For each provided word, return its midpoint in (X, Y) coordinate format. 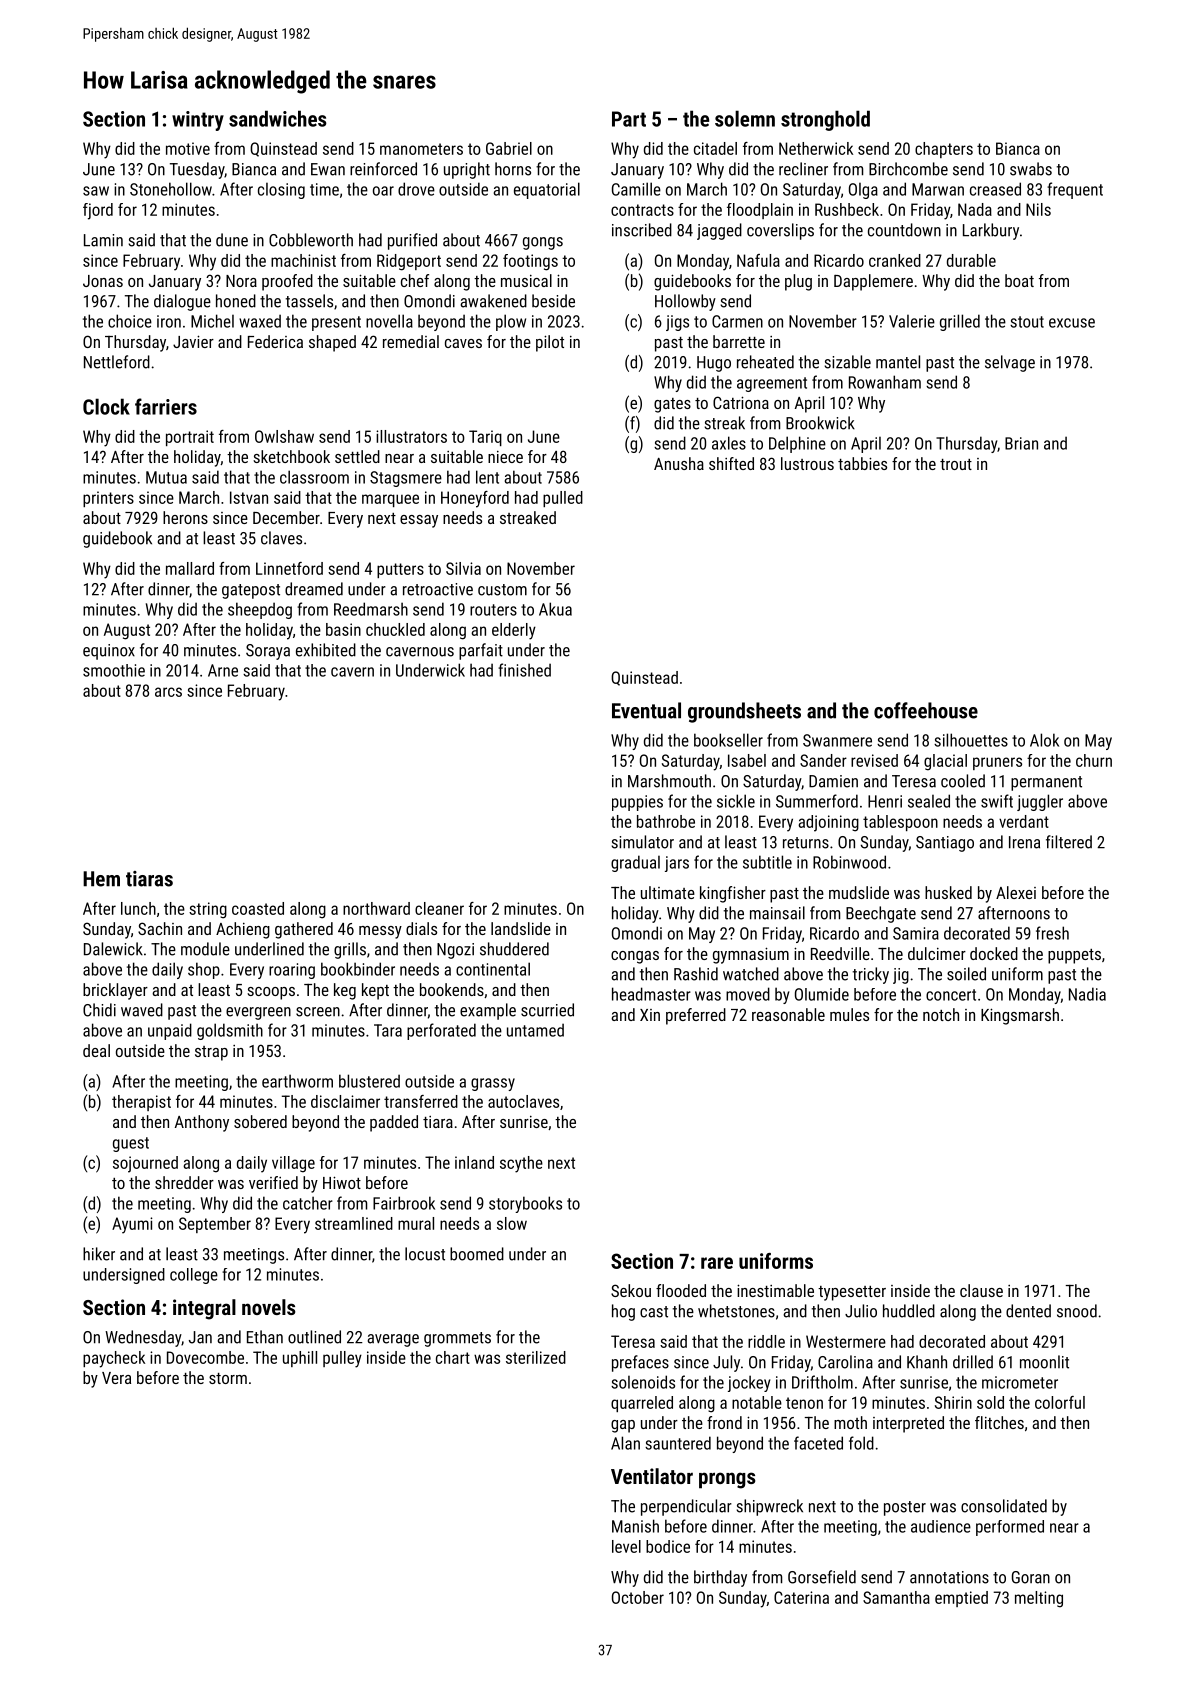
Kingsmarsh (1020, 1016)
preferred (696, 1016)
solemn (745, 118)
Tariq (485, 438)
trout (956, 464)
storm (228, 1378)
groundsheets (744, 712)
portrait (190, 438)
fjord (98, 211)
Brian (1021, 443)
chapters (944, 150)
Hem (101, 879)
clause (981, 1290)
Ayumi (132, 1225)
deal (96, 1050)
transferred (421, 1101)
